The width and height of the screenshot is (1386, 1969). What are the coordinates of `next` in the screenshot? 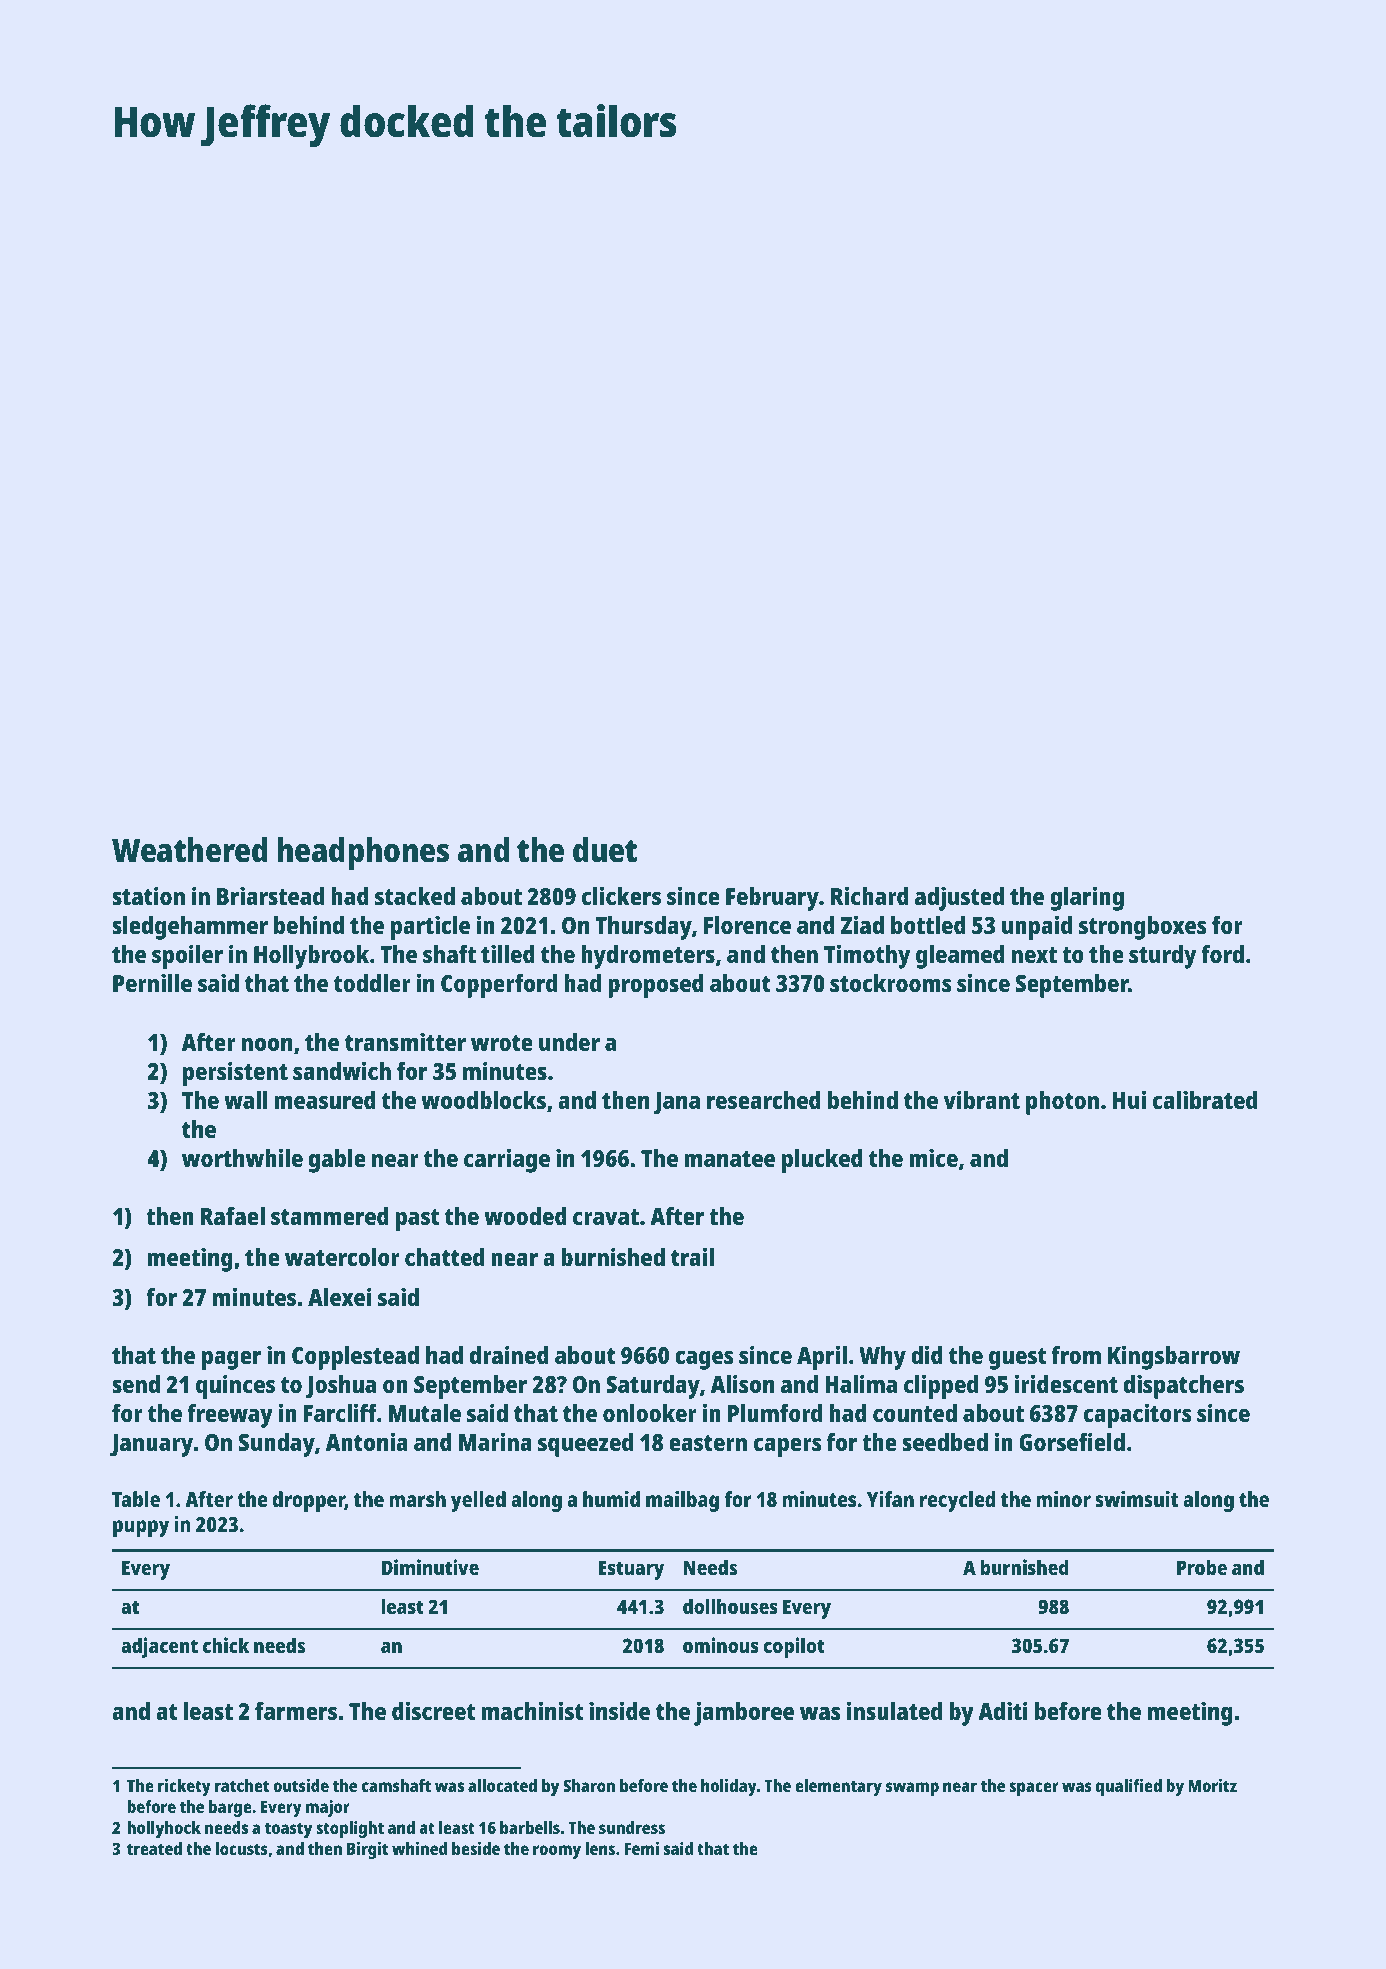 It's located at (1034, 955).
